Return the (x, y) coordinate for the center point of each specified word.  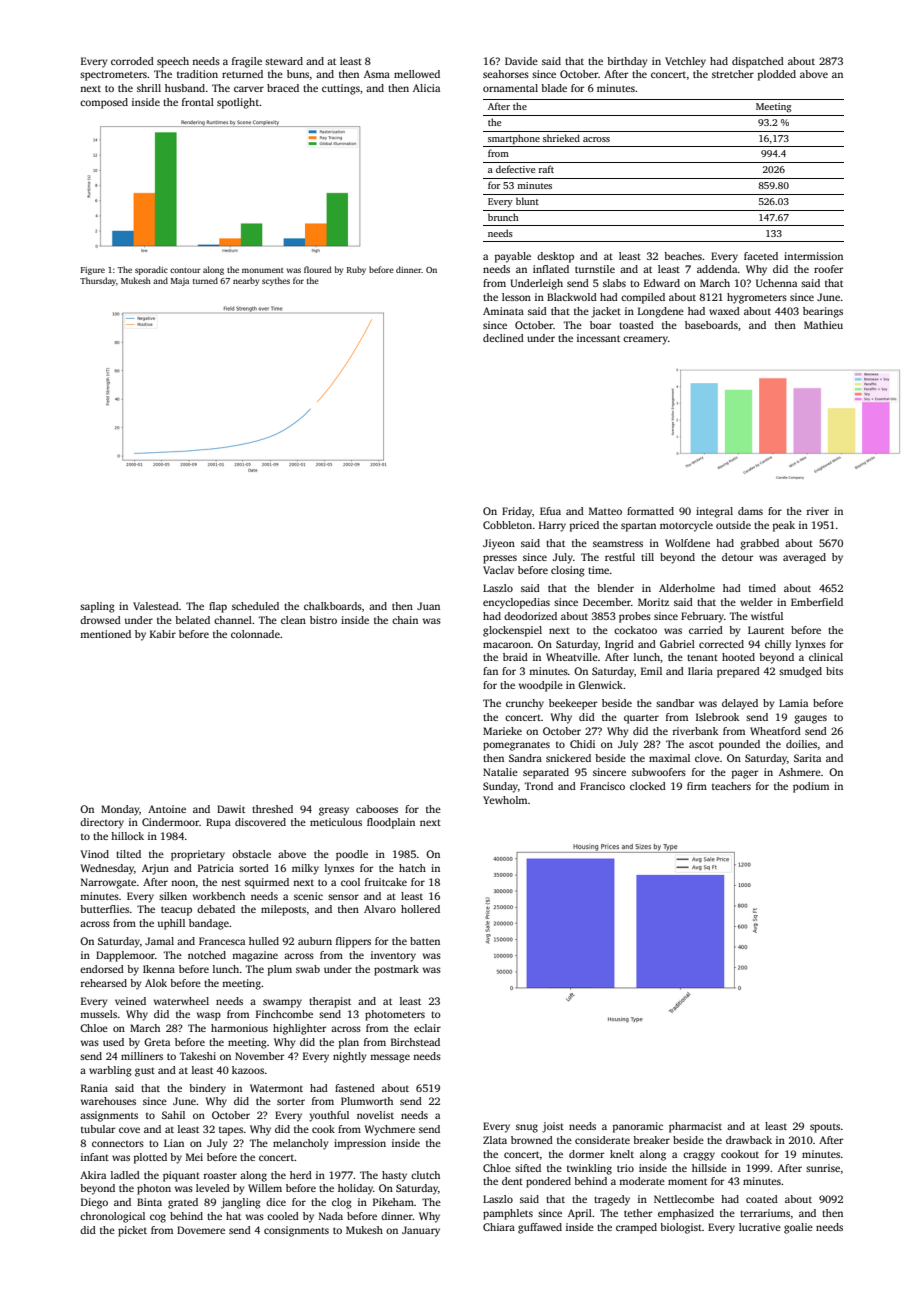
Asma (377, 74)
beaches (683, 256)
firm (697, 786)
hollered (420, 909)
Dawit (231, 809)
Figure (93, 271)
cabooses (377, 809)
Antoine (167, 809)
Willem (265, 1188)
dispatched (758, 62)
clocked (648, 786)
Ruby (356, 270)
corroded (132, 61)
